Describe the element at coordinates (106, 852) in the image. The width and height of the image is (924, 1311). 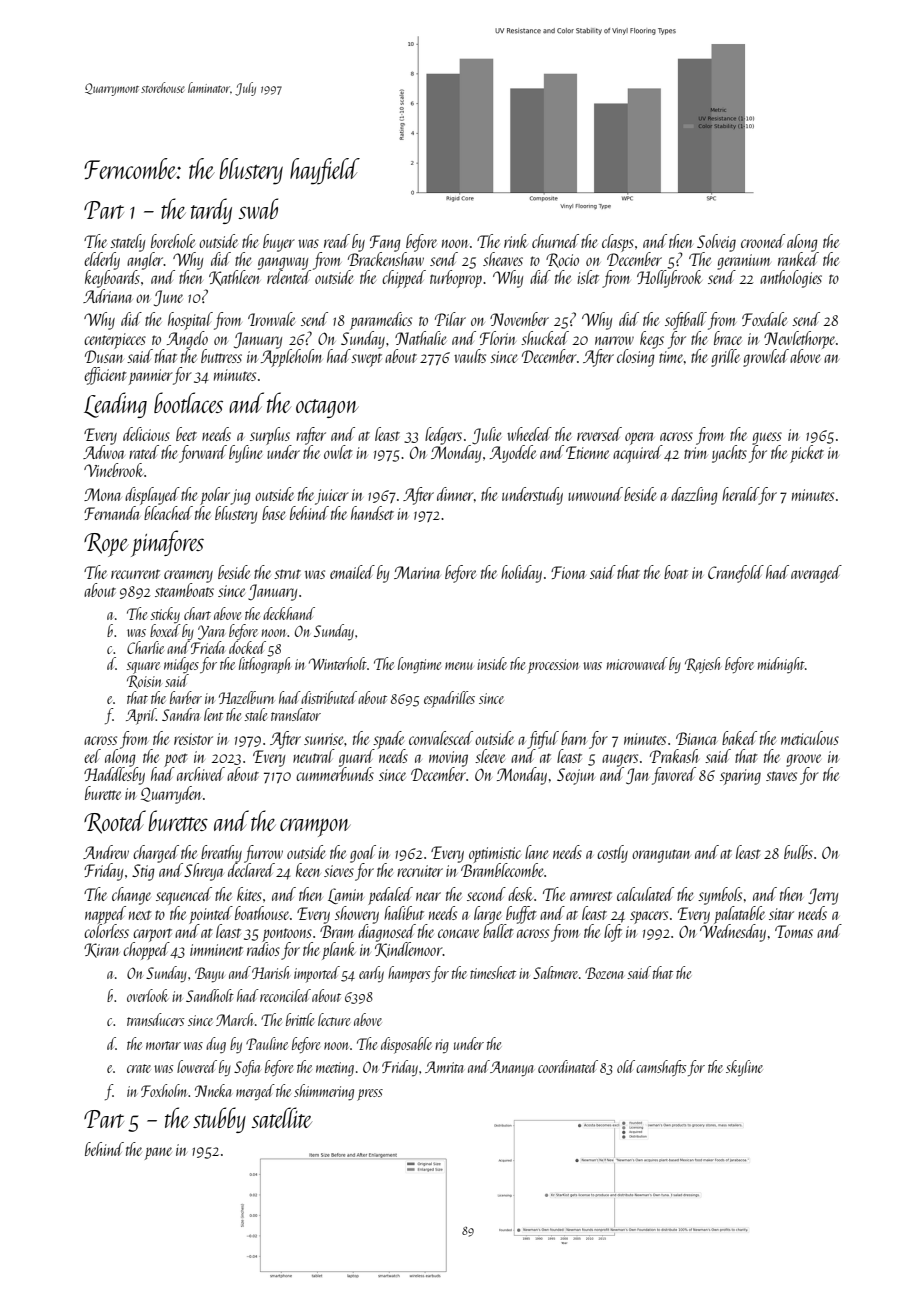
I see `Andrew` at that location.
